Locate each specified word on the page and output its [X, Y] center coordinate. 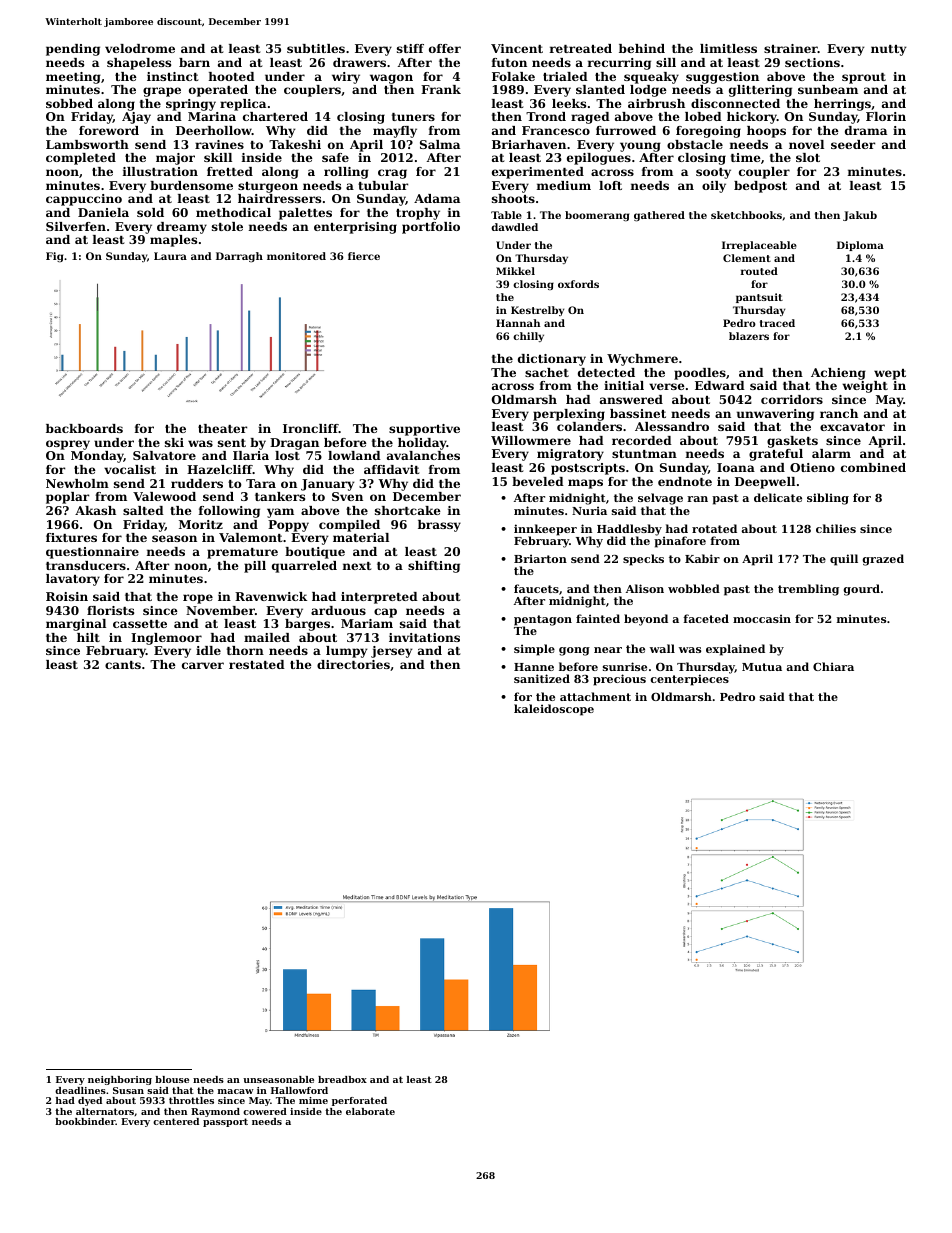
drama [866, 130]
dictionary [552, 360]
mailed [267, 637]
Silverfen [76, 226]
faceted [706, 618]
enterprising [355, 228]
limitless [728, 48]
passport [225, 1122]
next [357, 566]
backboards [84, 428]
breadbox [342, 1079]
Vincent [517, 48]
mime [313, 1100]
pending [73, 50]
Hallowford [299, 1090]
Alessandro [672, 426]
